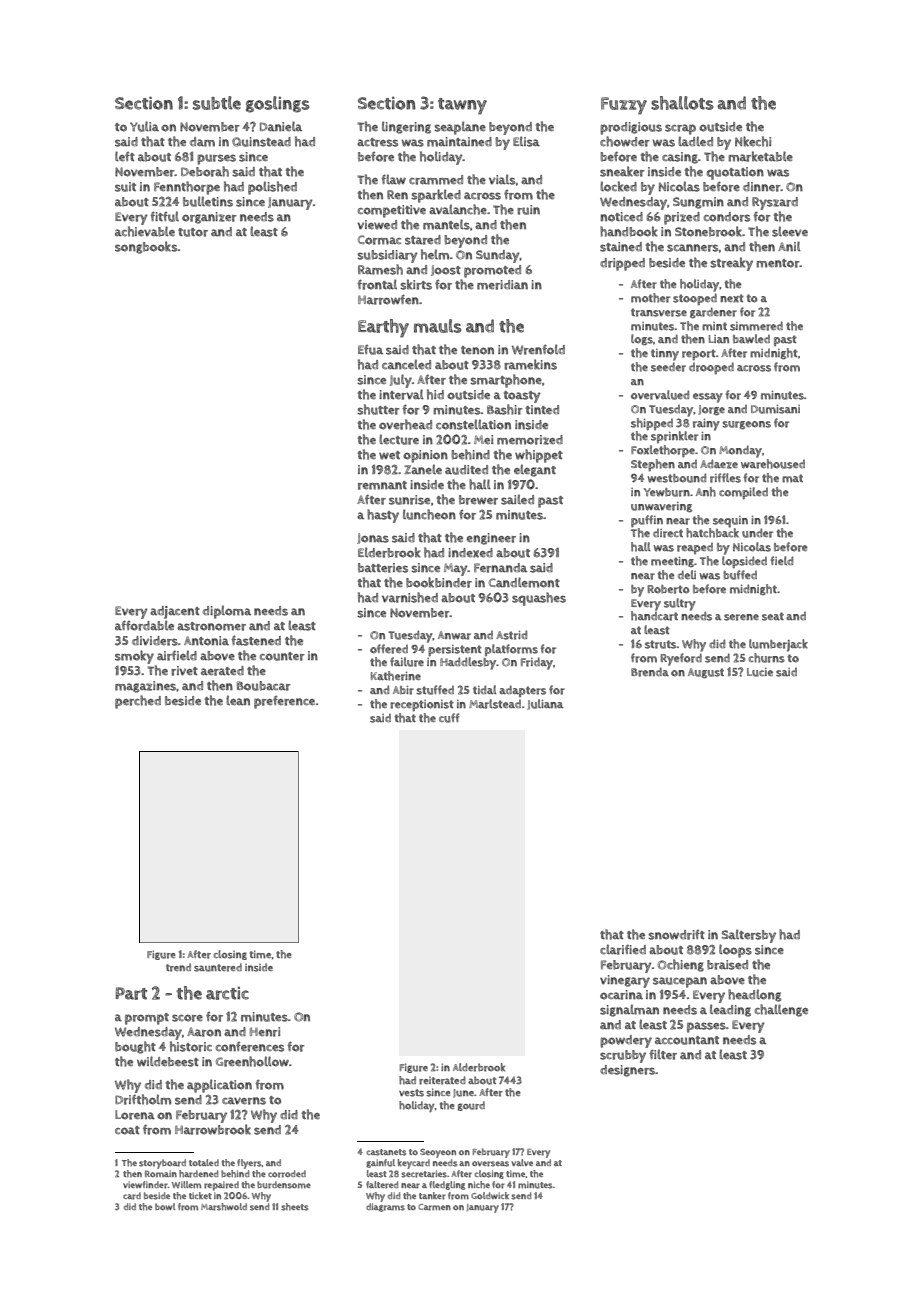 This image has height=1308, width=924. I want to click on affordable, so click(144, 625).
